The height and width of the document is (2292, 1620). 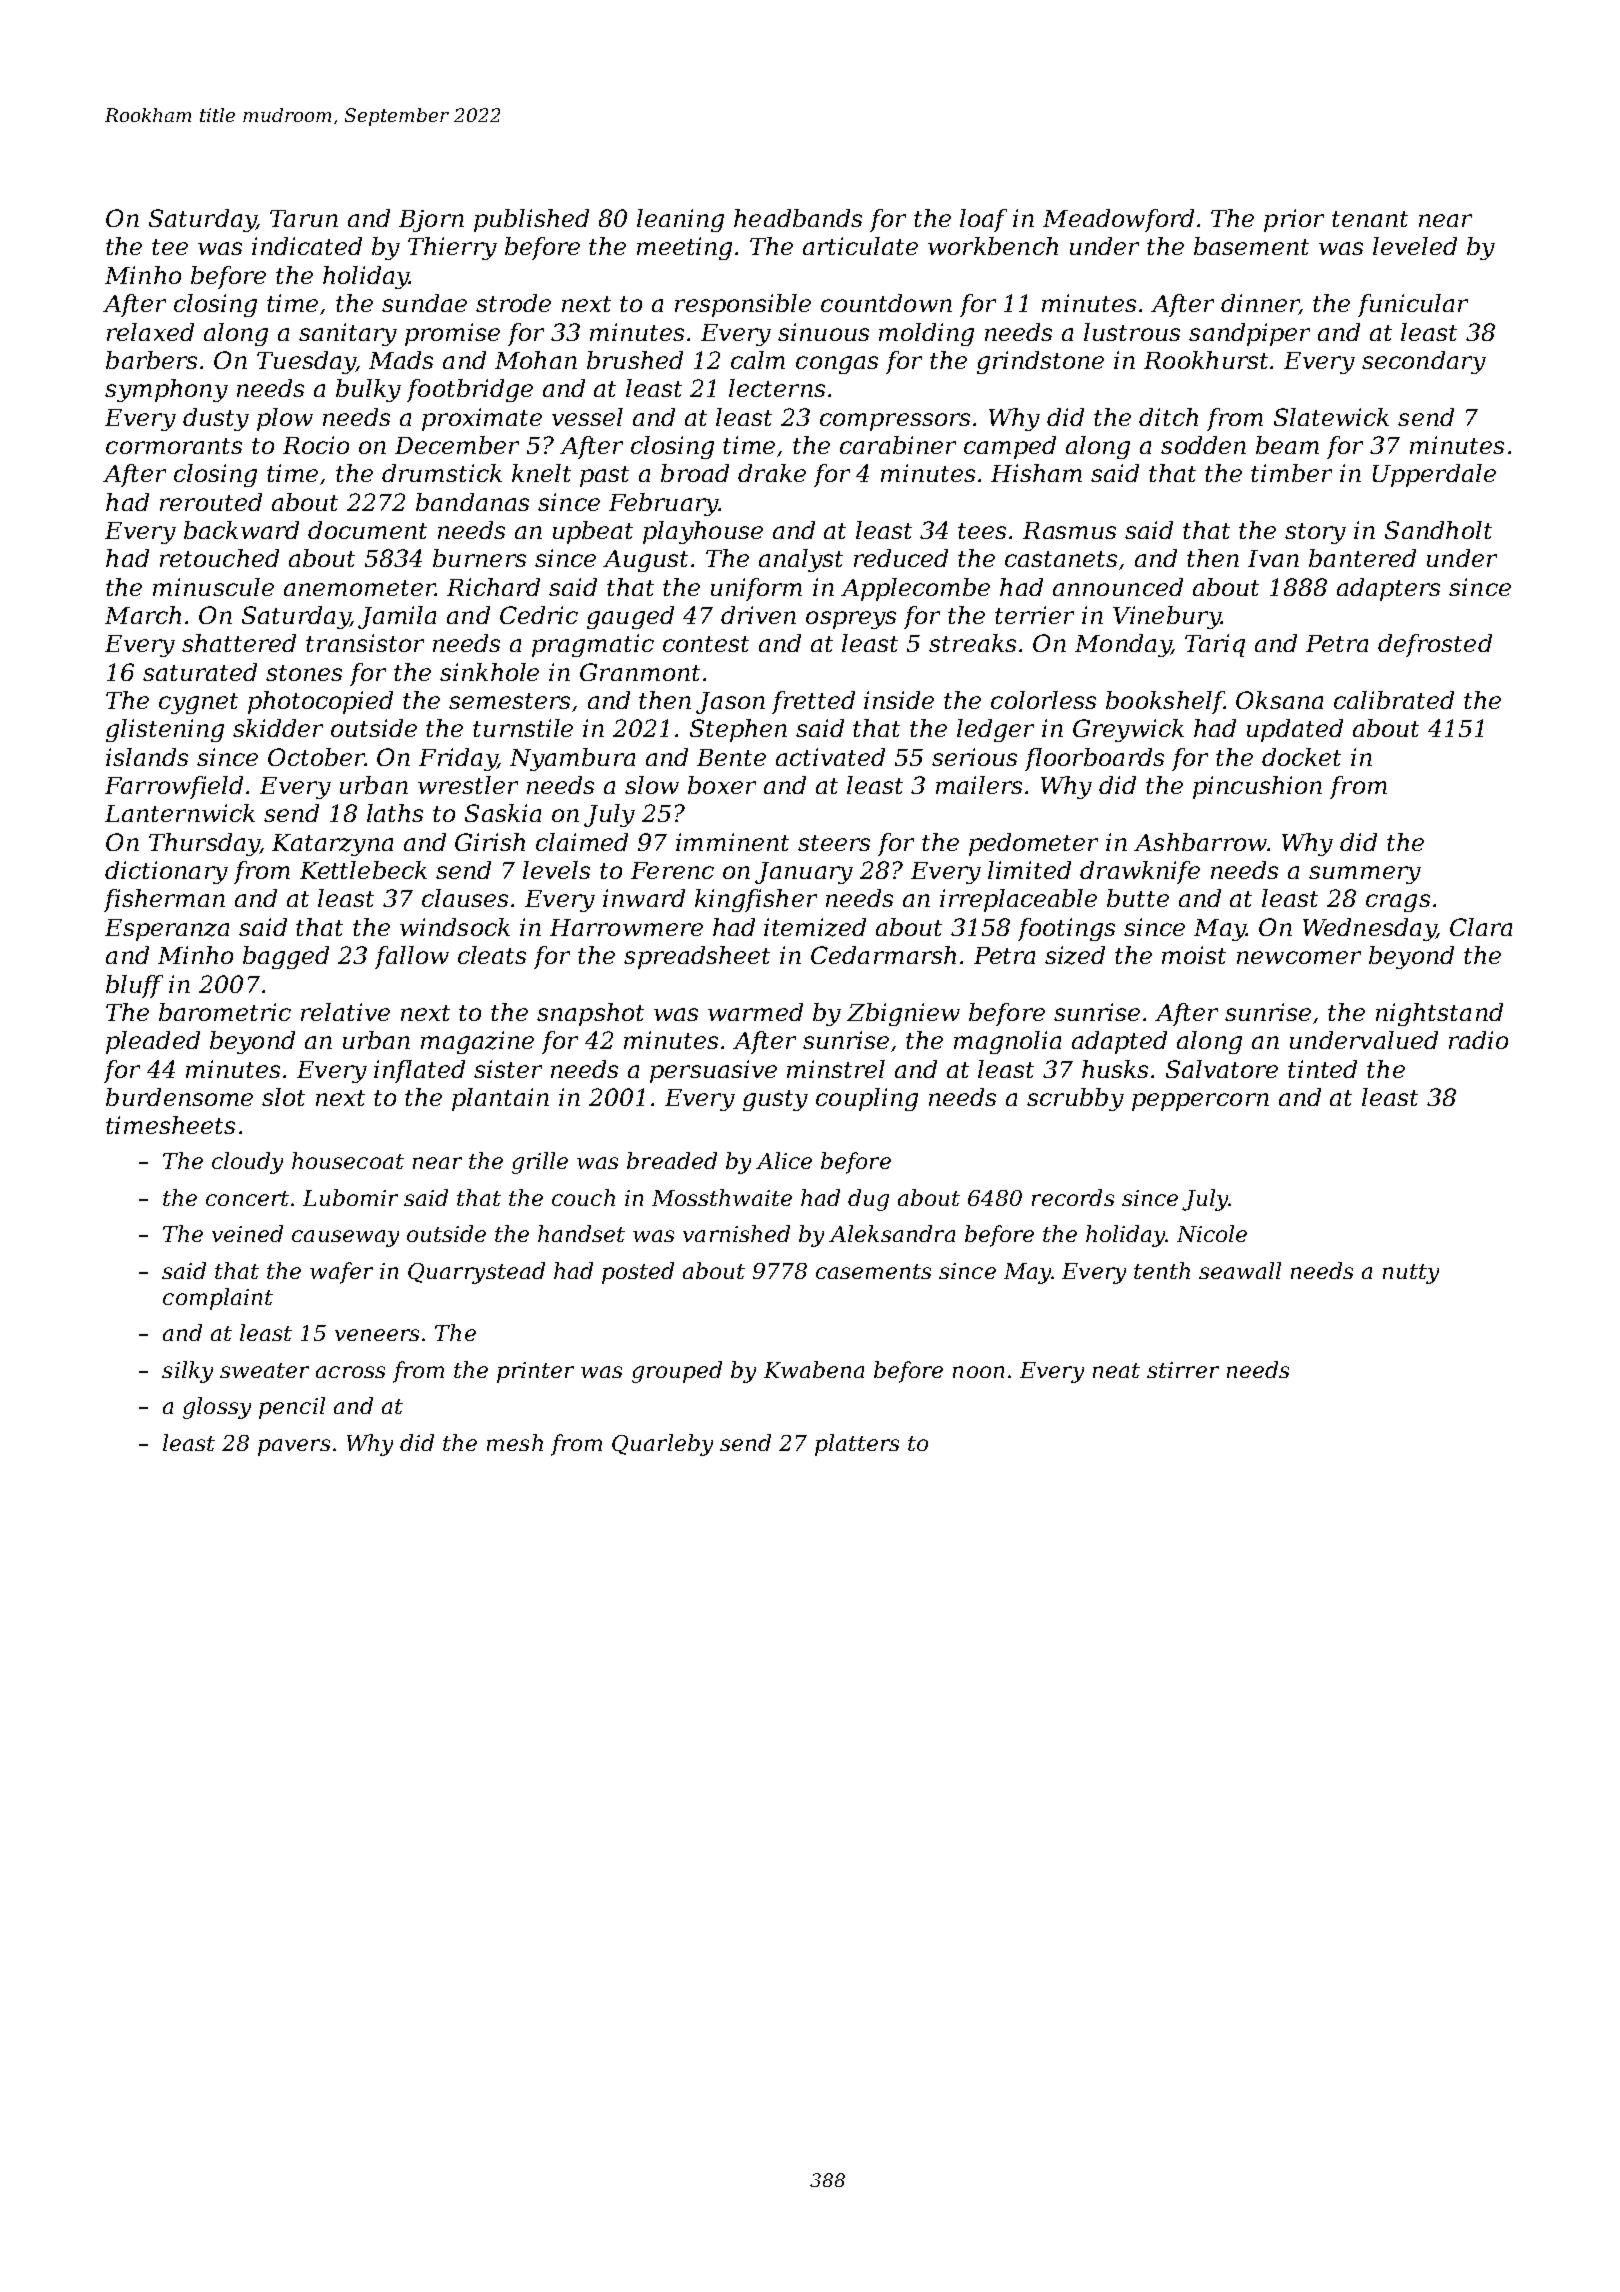 I want to click on Tarun, so click(x=304, y=218).
